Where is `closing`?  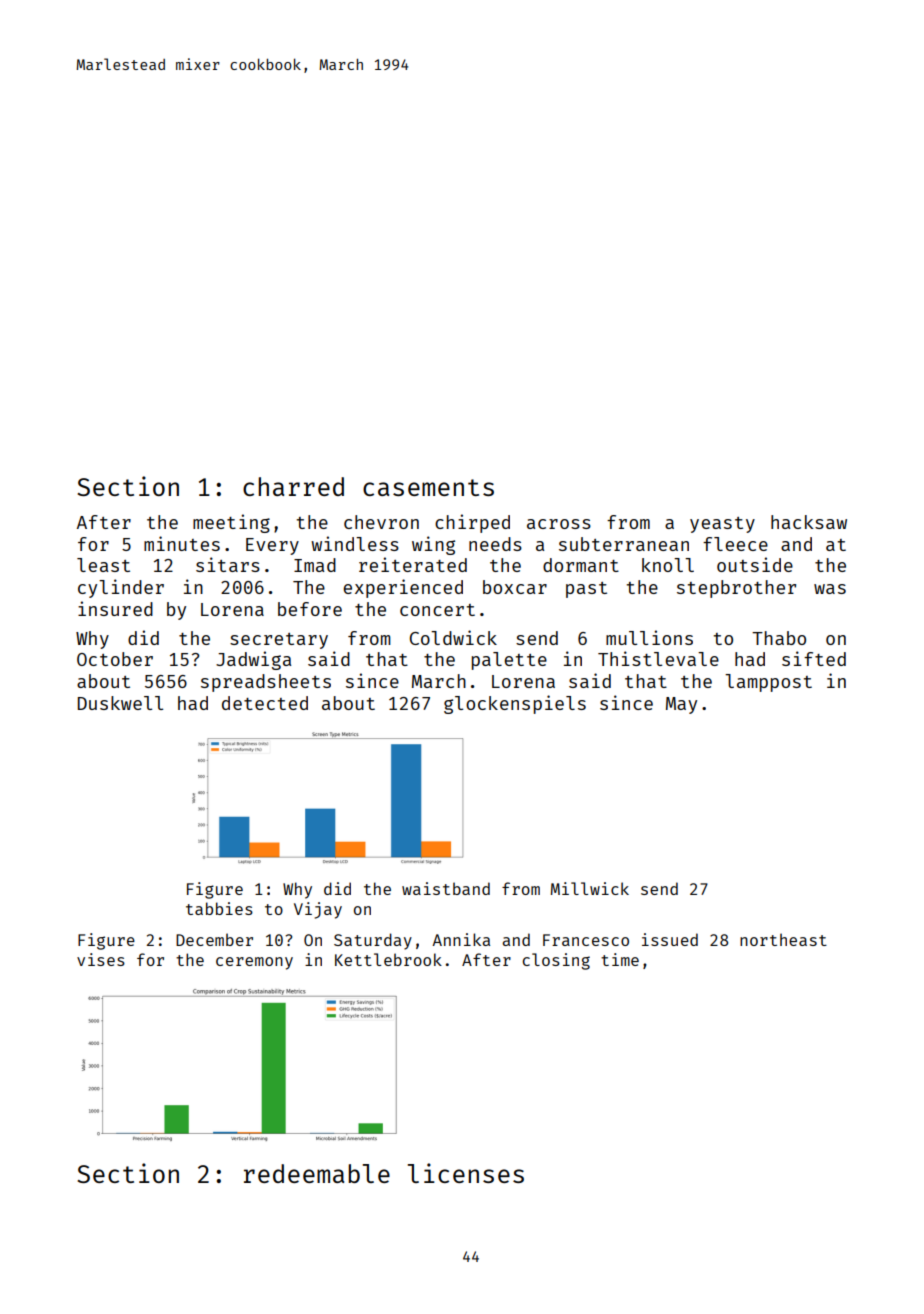
closing is located at coordinates (556, 961).
